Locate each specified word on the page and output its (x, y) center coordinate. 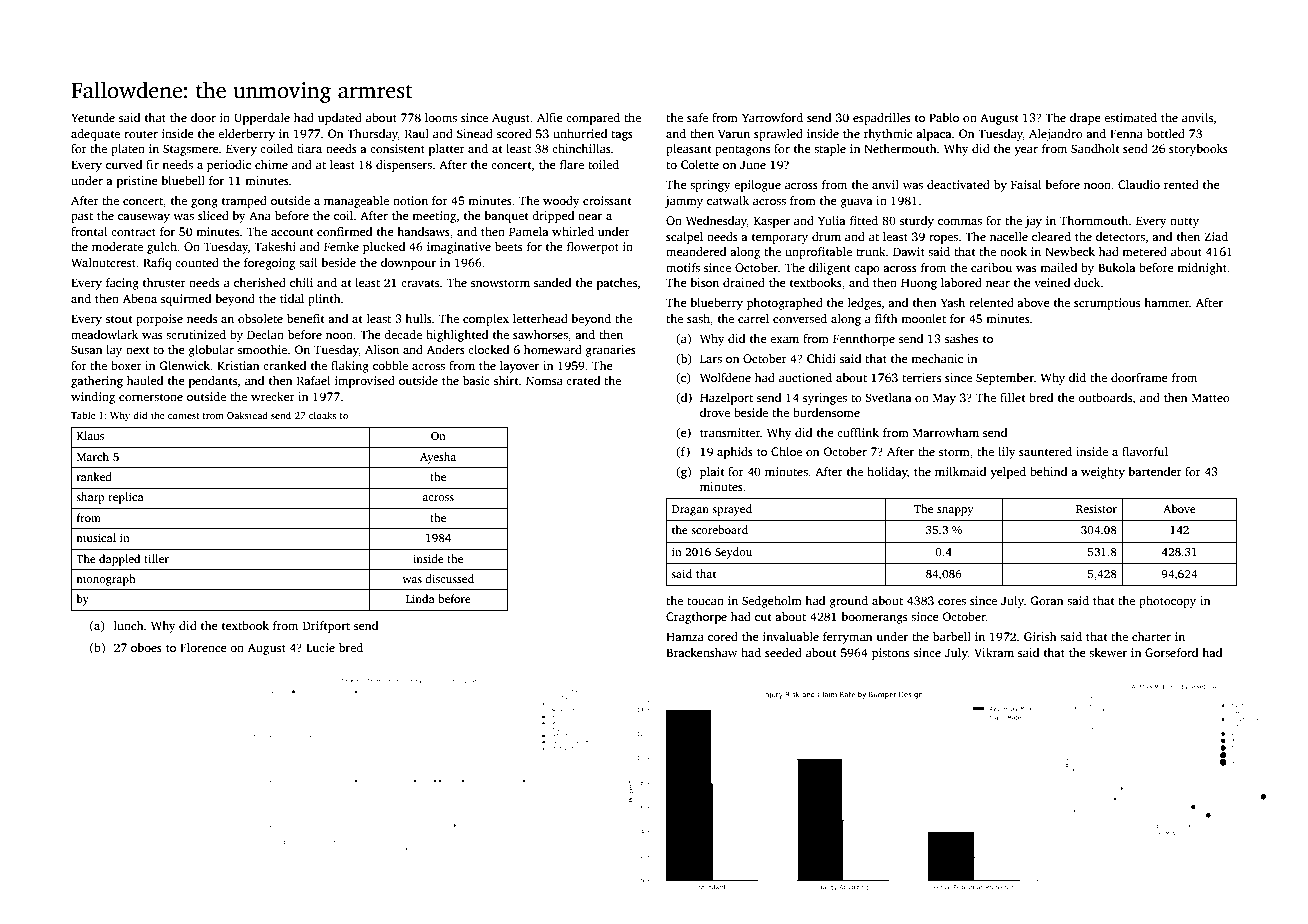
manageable (356, 202)
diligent (830, 269)
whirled (573, 231)
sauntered (1045, 451)
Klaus (90, 435)
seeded (783, 652)
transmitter (730, 432)
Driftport (326, 627)
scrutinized (196, 334)
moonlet (923, 318)
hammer (1167, 302)
